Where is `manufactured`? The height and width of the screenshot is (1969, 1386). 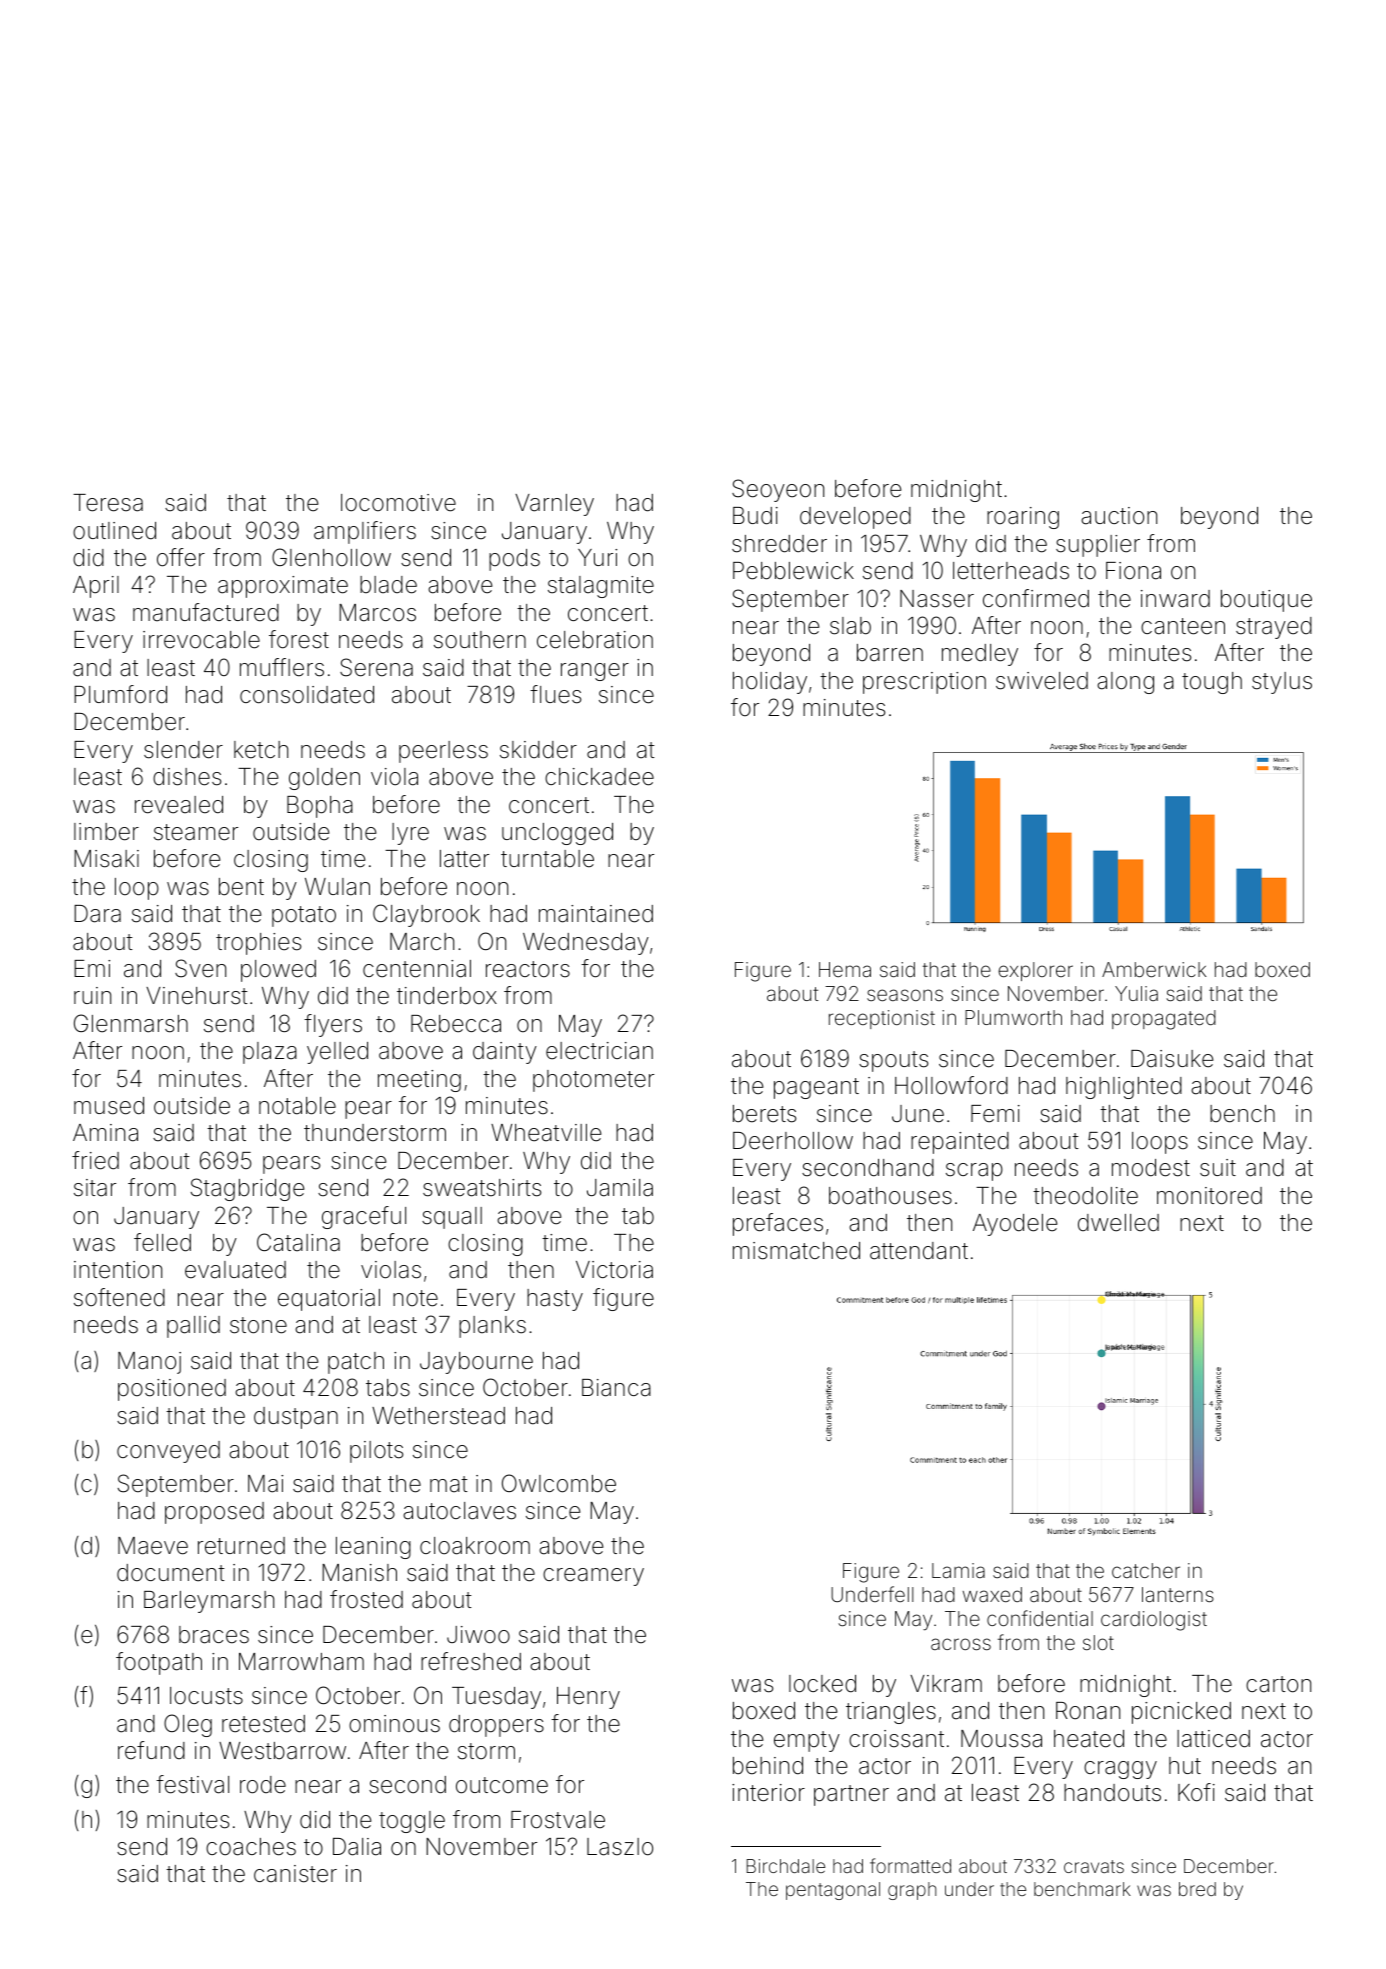 manufactured is located at coordinates (206, 612).
